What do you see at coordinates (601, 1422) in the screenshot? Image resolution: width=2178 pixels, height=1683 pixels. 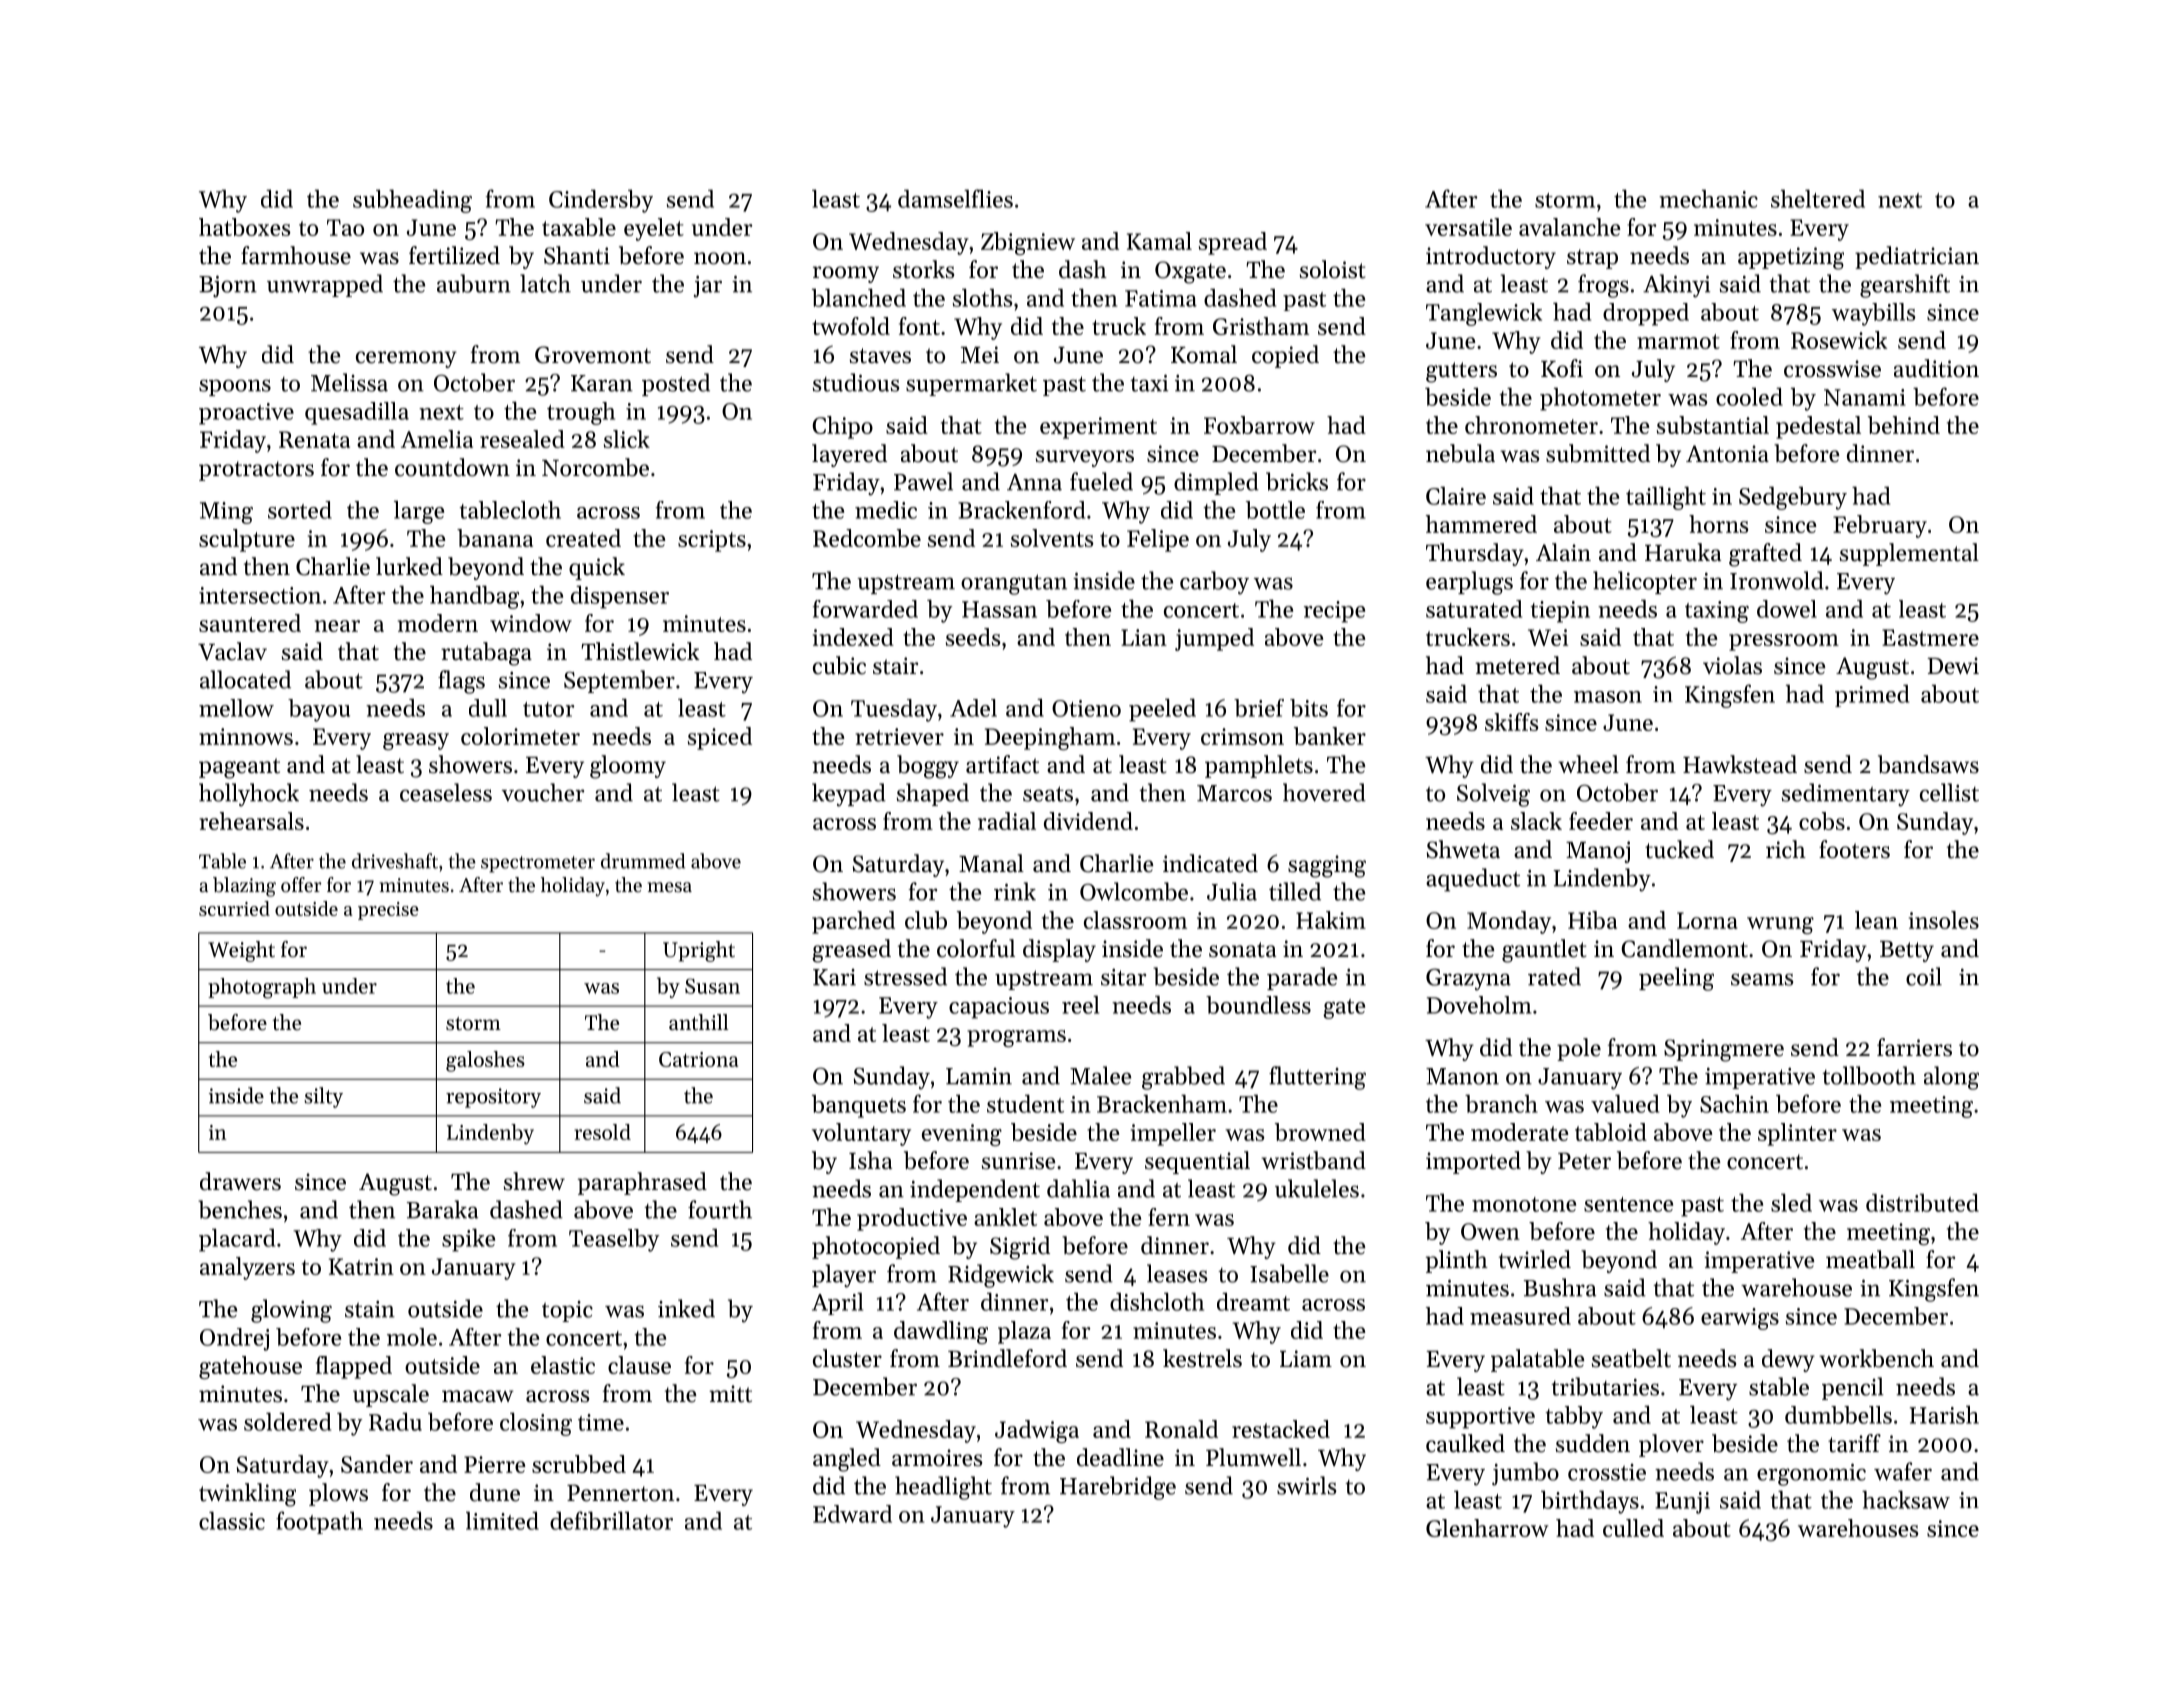 I see `time` at bounding box center [601, 1422].
